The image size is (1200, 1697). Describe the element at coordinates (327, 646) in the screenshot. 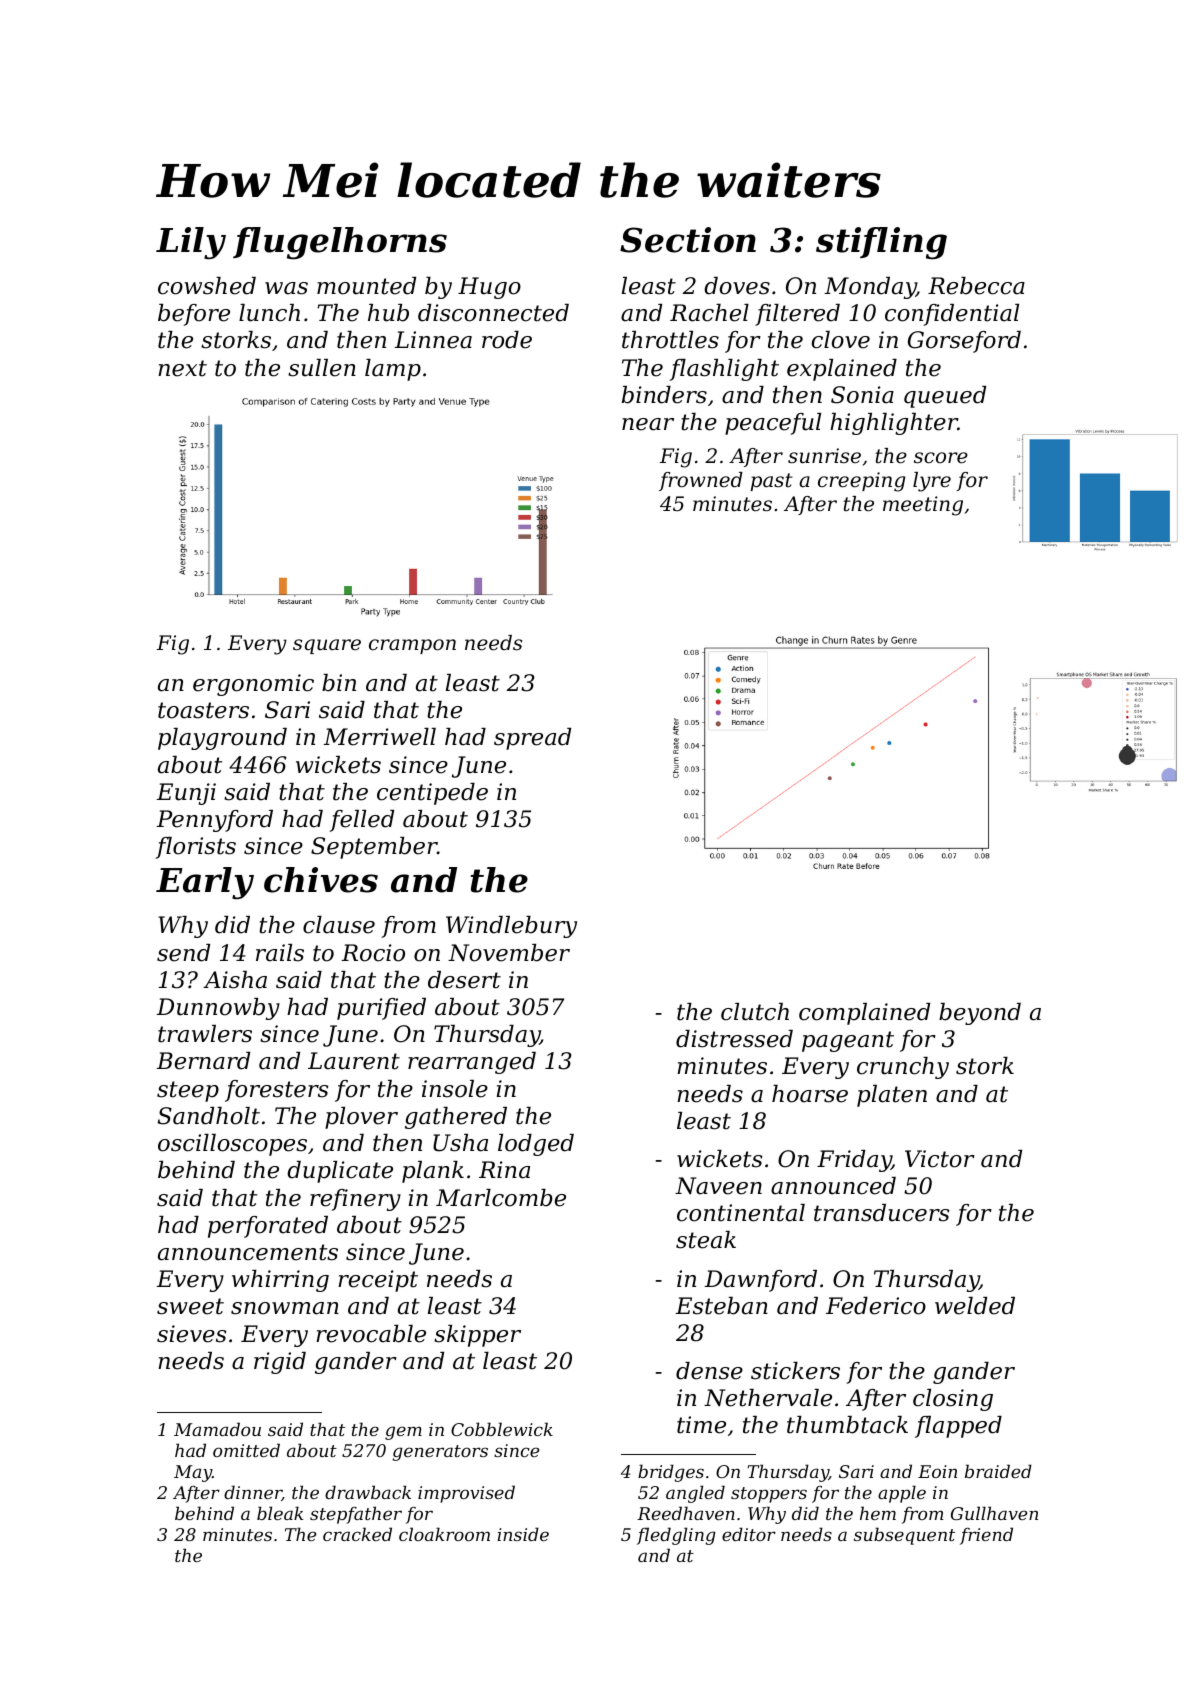

I see `square` at that location.
